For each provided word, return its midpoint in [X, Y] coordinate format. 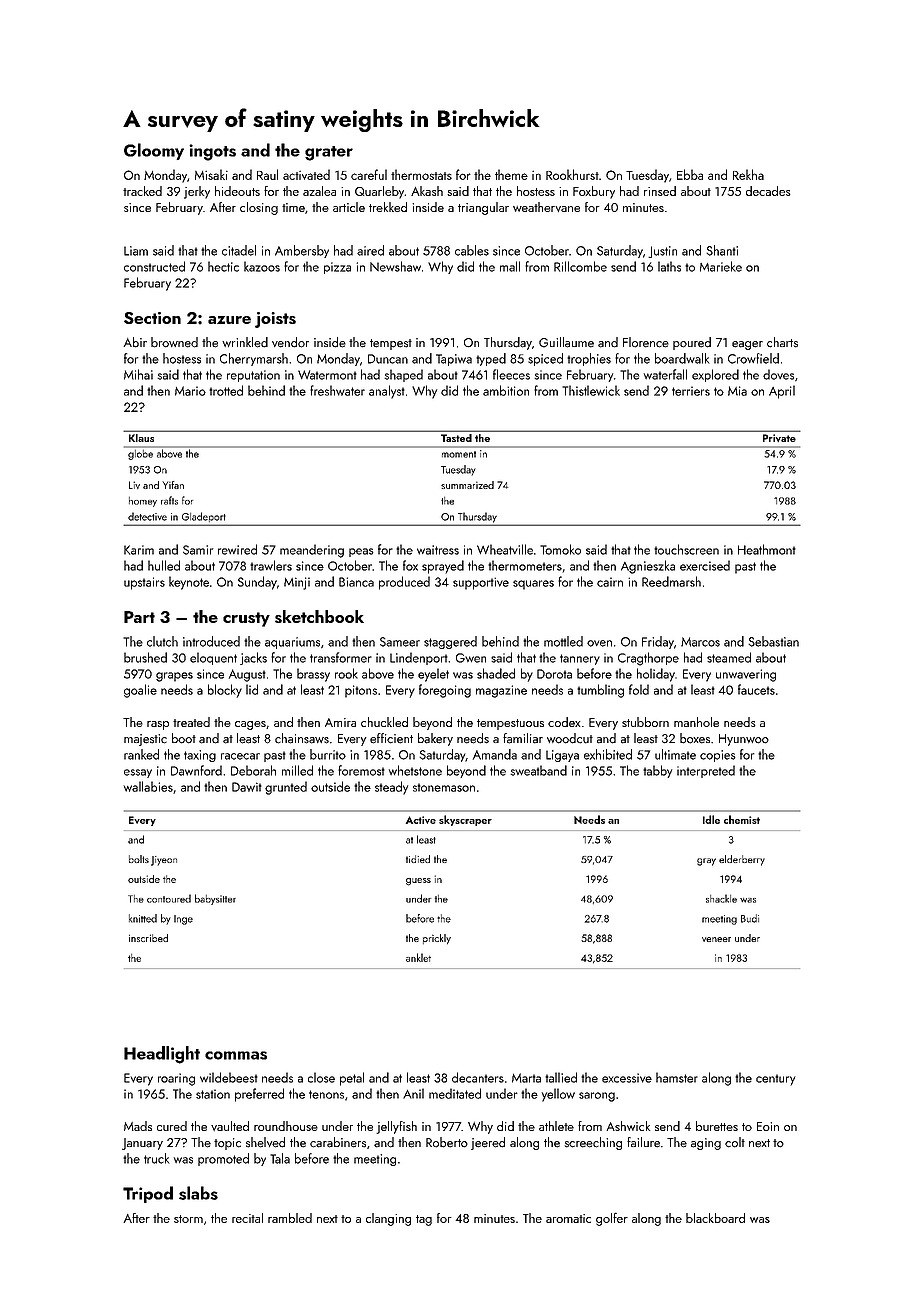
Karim [139, 550]
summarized [467, 485]
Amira [340, 722]
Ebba [690, 174]
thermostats [421, 174]
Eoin [768, 1126]
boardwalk [682, 358]
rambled [290, 1218]
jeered [488, 1143]
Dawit [247, 787]
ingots [212, 152]
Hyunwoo [744, 740]
